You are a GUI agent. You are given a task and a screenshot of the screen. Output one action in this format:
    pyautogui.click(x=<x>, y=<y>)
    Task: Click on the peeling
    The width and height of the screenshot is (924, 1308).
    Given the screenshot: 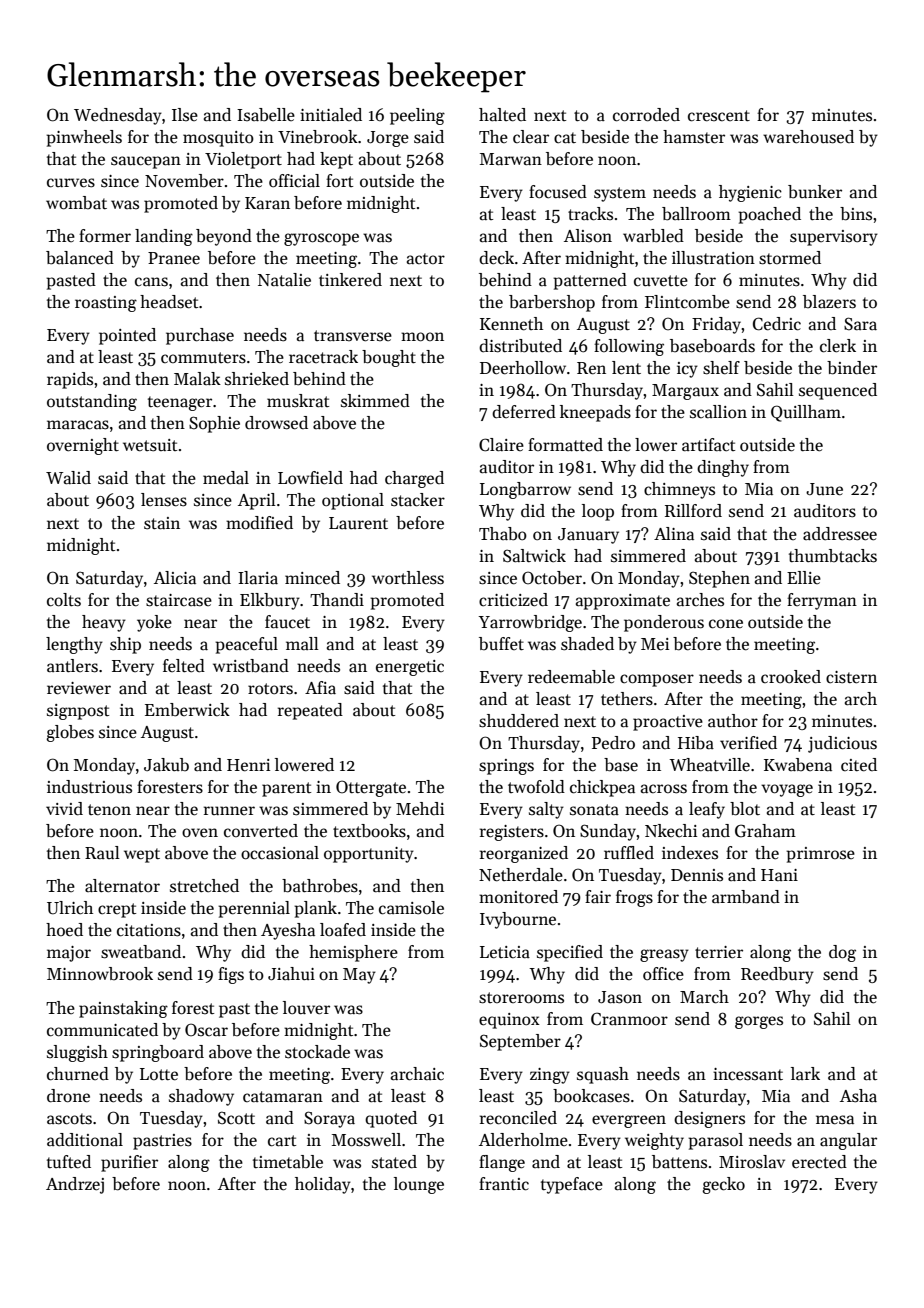 What is the action you would take?
    pyautogui.click(x=417, y=116)
